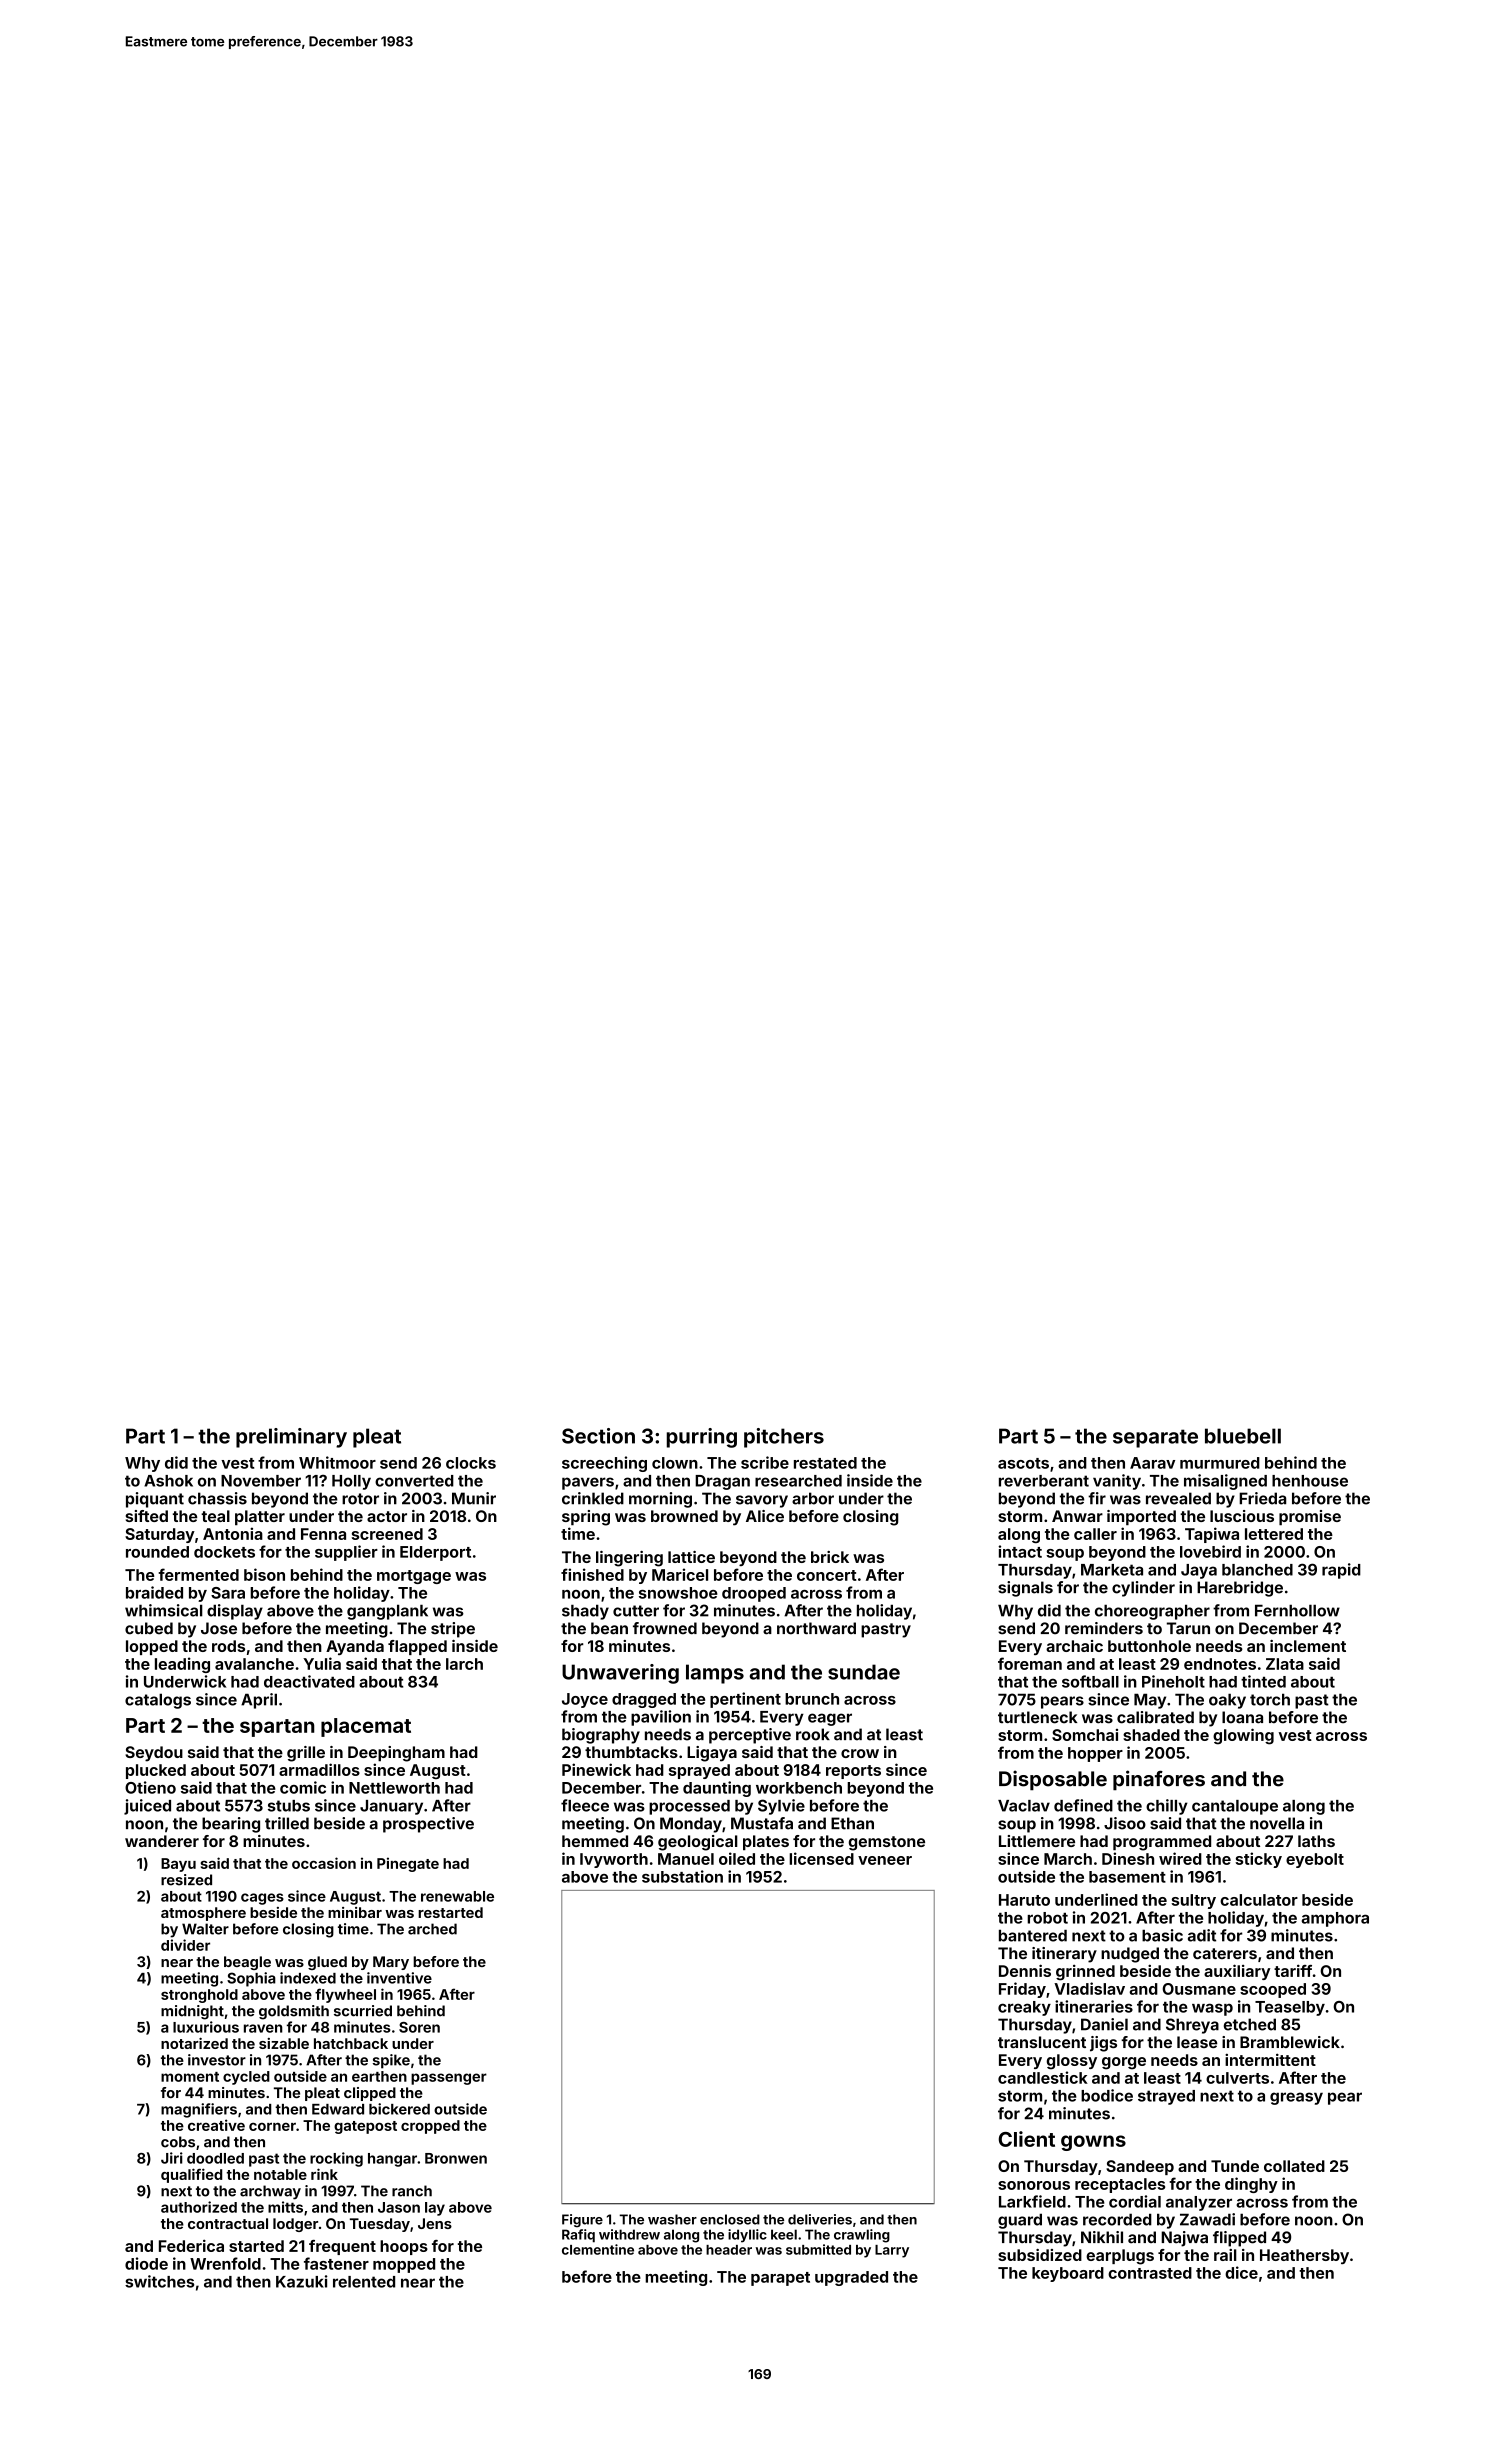 The image size is (1496, 2464). I want to click on juiced, so click(147, 1807).
